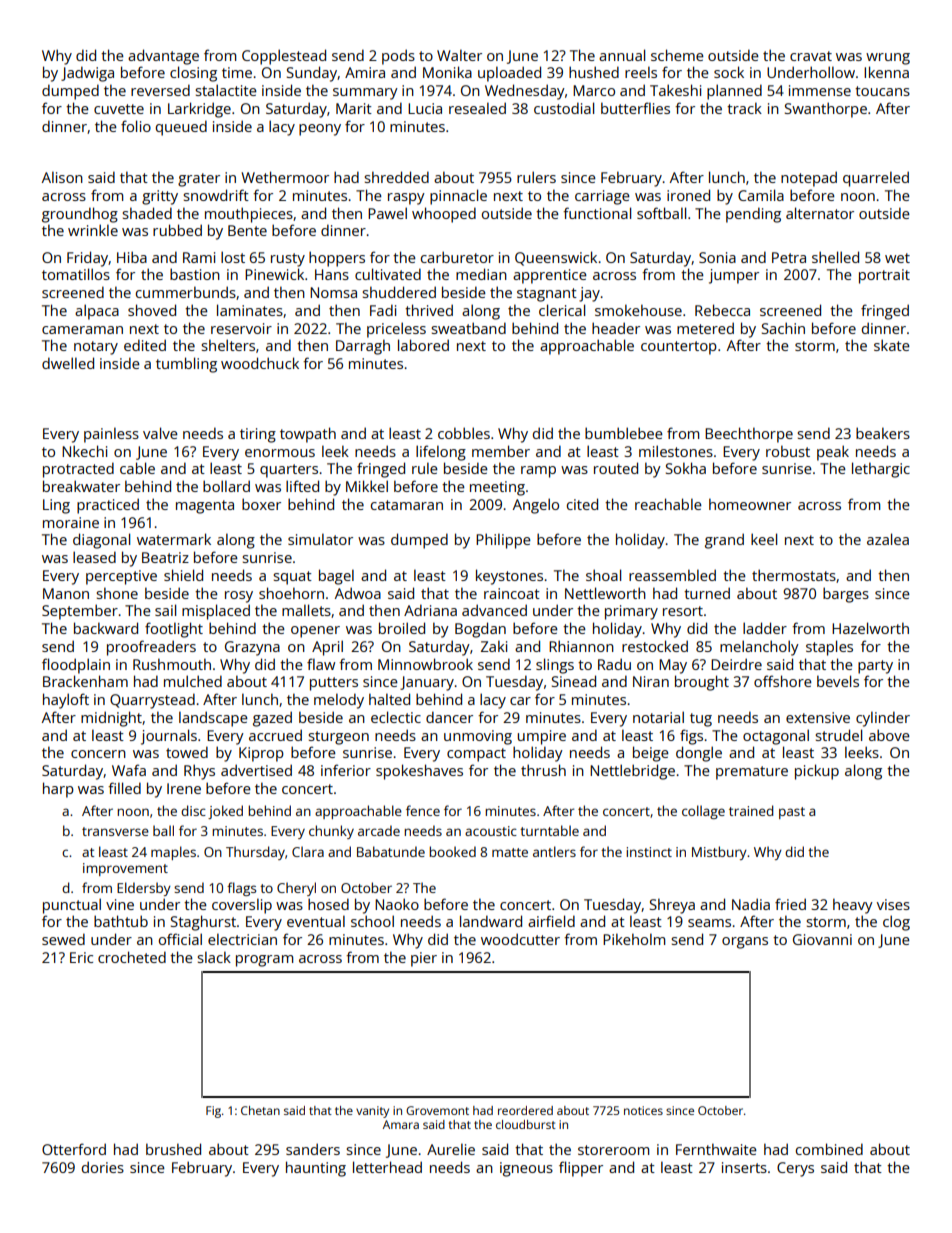 Image resolution: width=952 pixels, height=1233 pixels. What do you see at coordinates (66, 593) in the image?
I see `Manon` at bounding box center [66, 593].
